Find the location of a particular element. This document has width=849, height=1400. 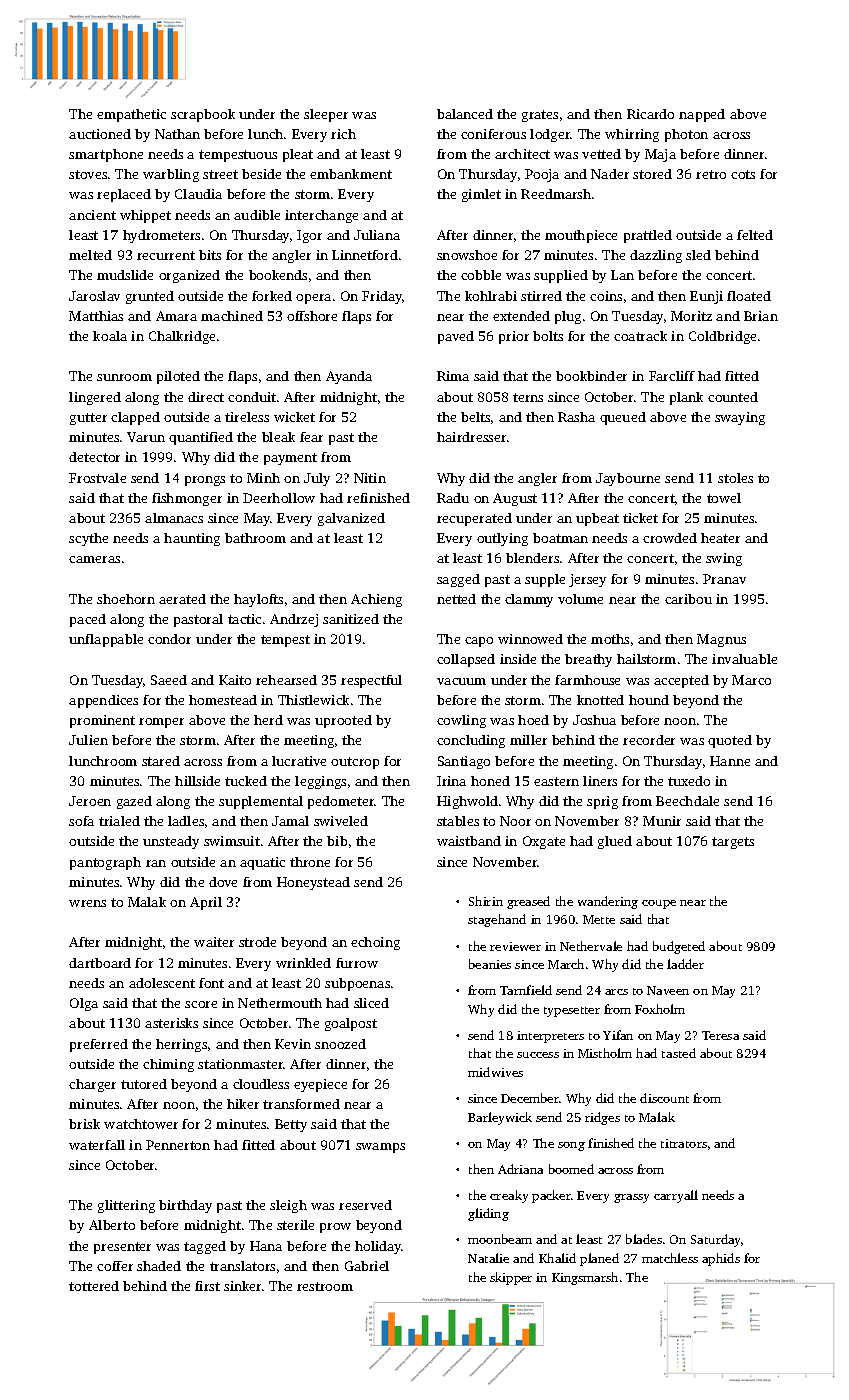

ridges is located at coordinates (602, 1118).
